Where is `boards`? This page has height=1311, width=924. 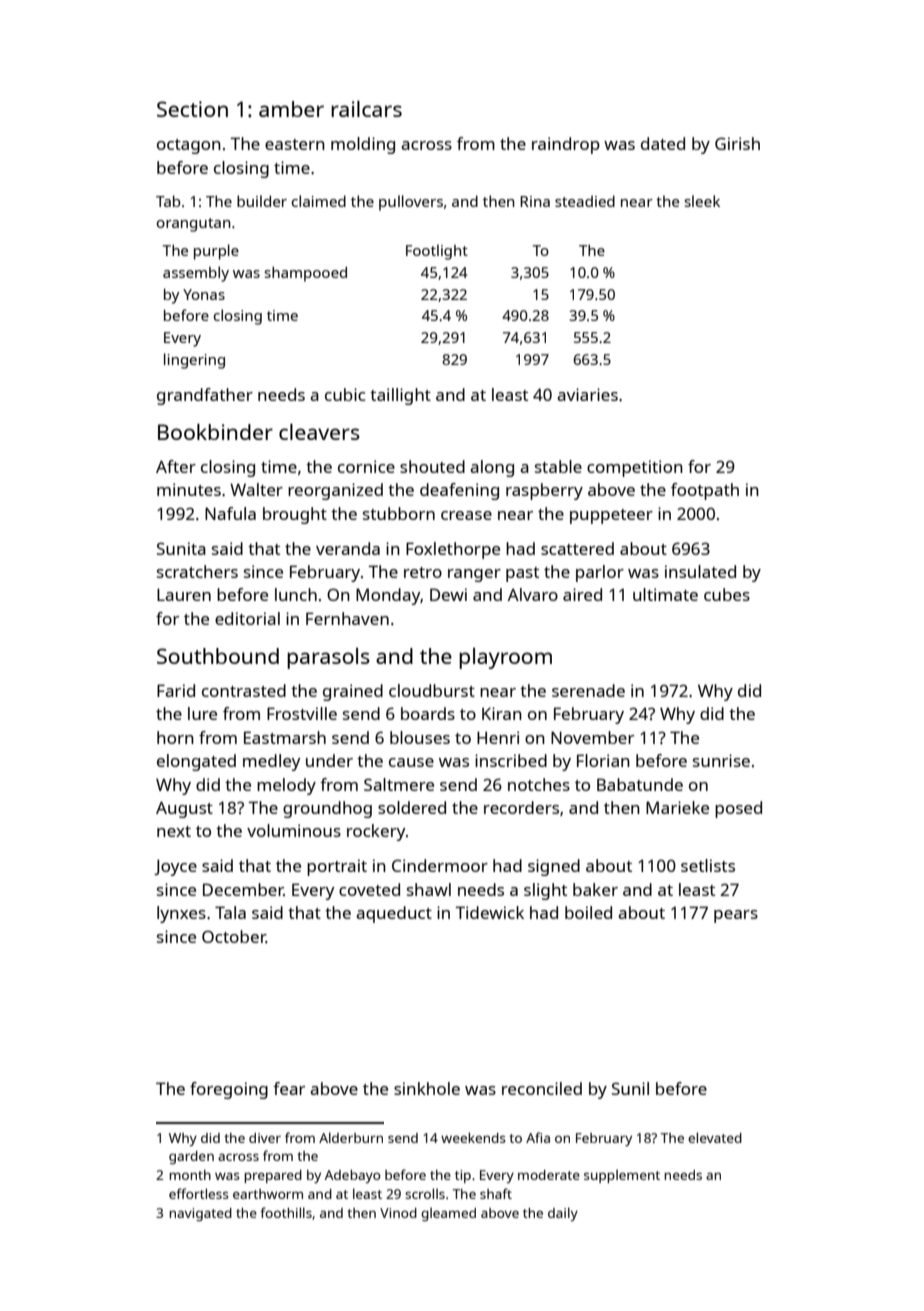
boards is located at coordinates (428, 713).
